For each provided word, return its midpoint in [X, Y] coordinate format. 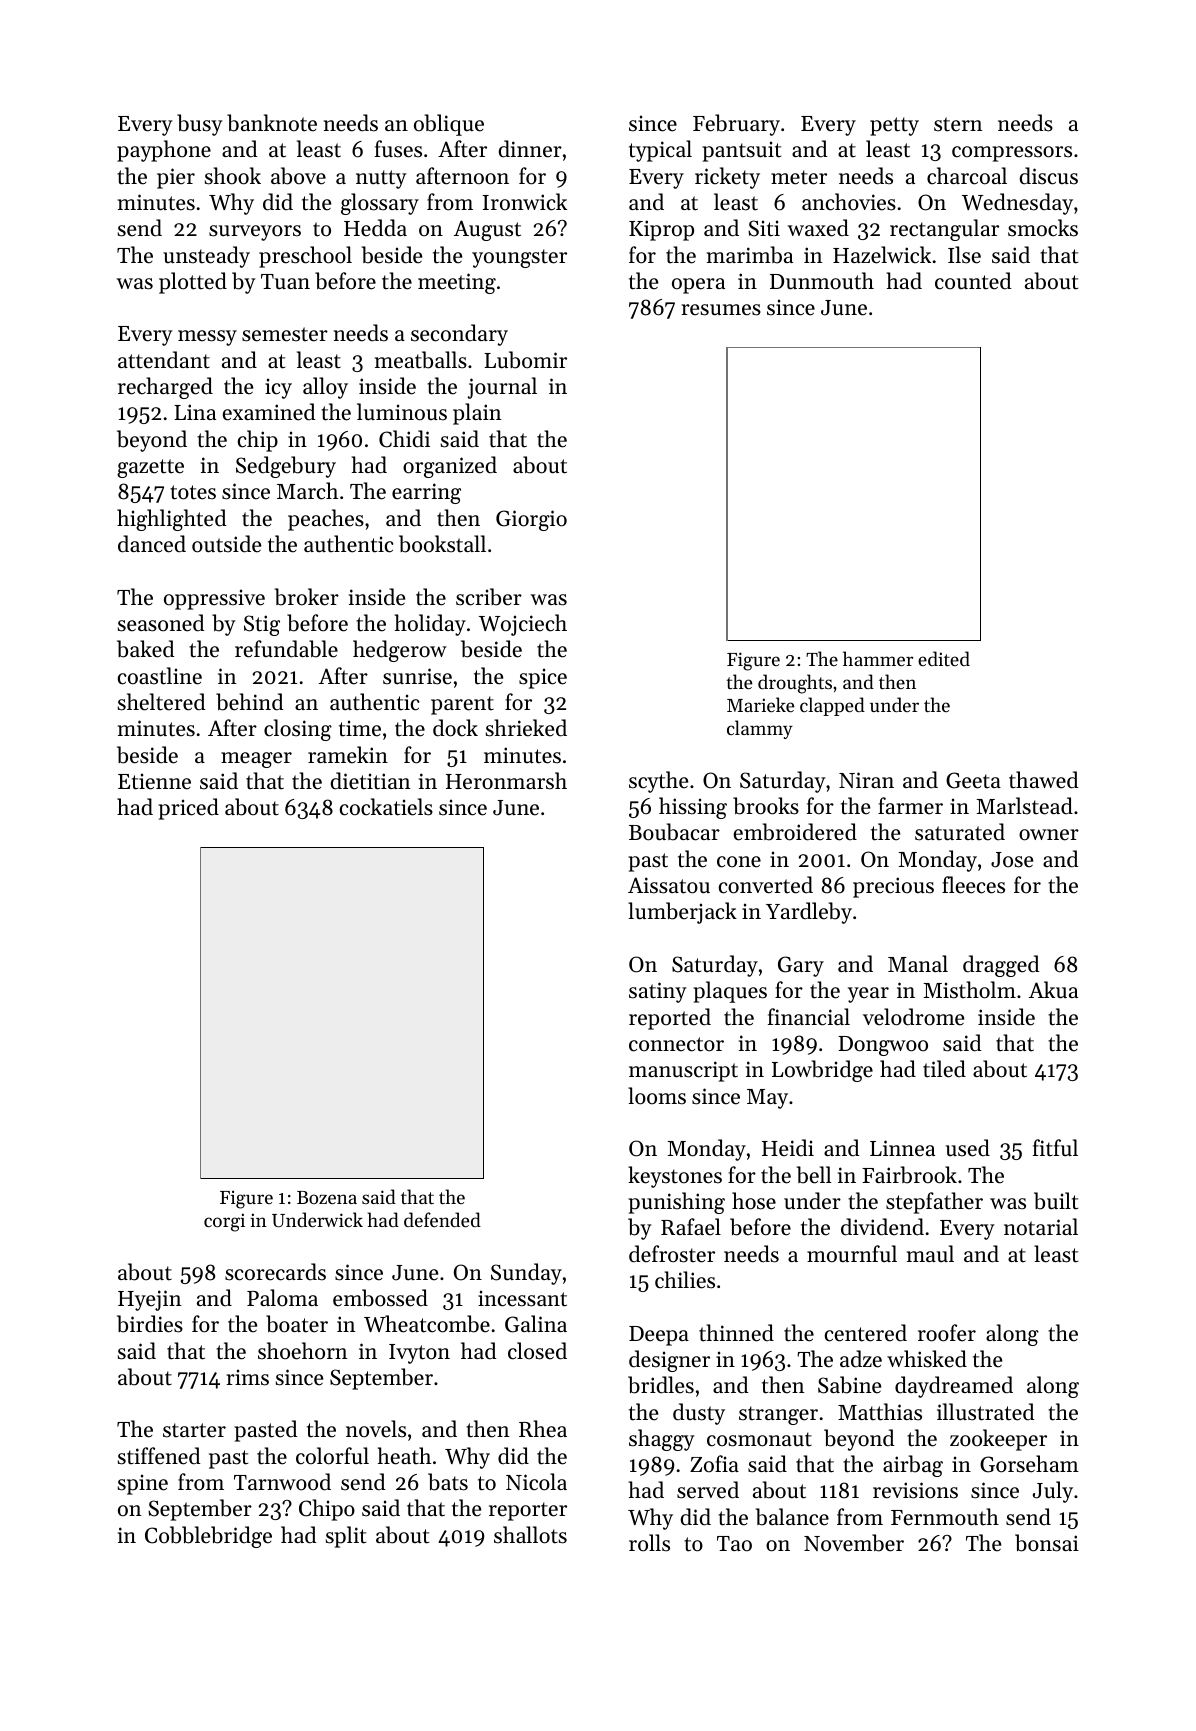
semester [285, 334]
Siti [764, 228]
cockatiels [386, 807]
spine [143, 1484]
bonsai [1047, 1543]
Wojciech [523, 625]
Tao [734, 1544]
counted [973, 281]
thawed [1044, 780]
